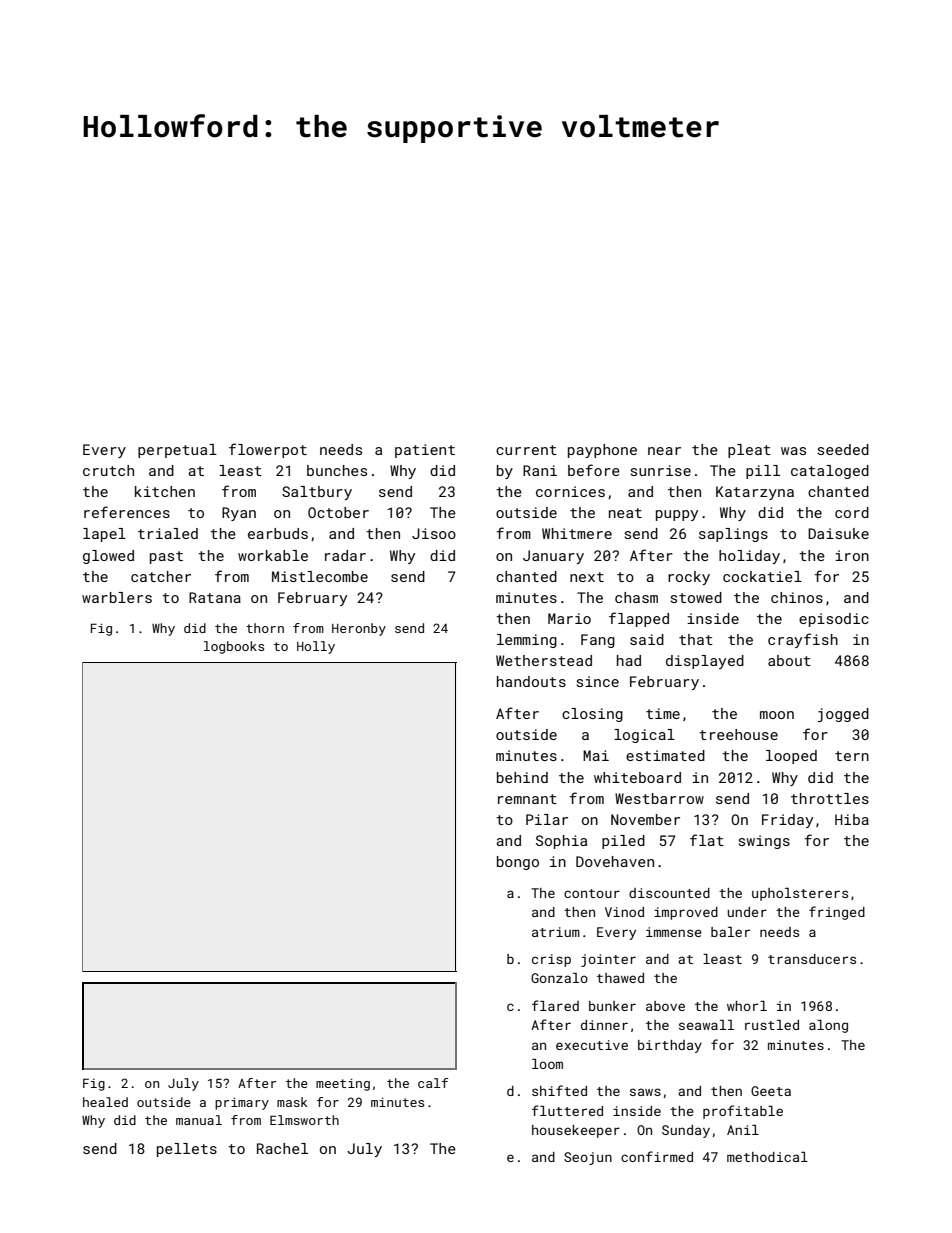  Describe the element at coordinates (588, 1158) in the screenshot. I see `Seojun` at that location.
